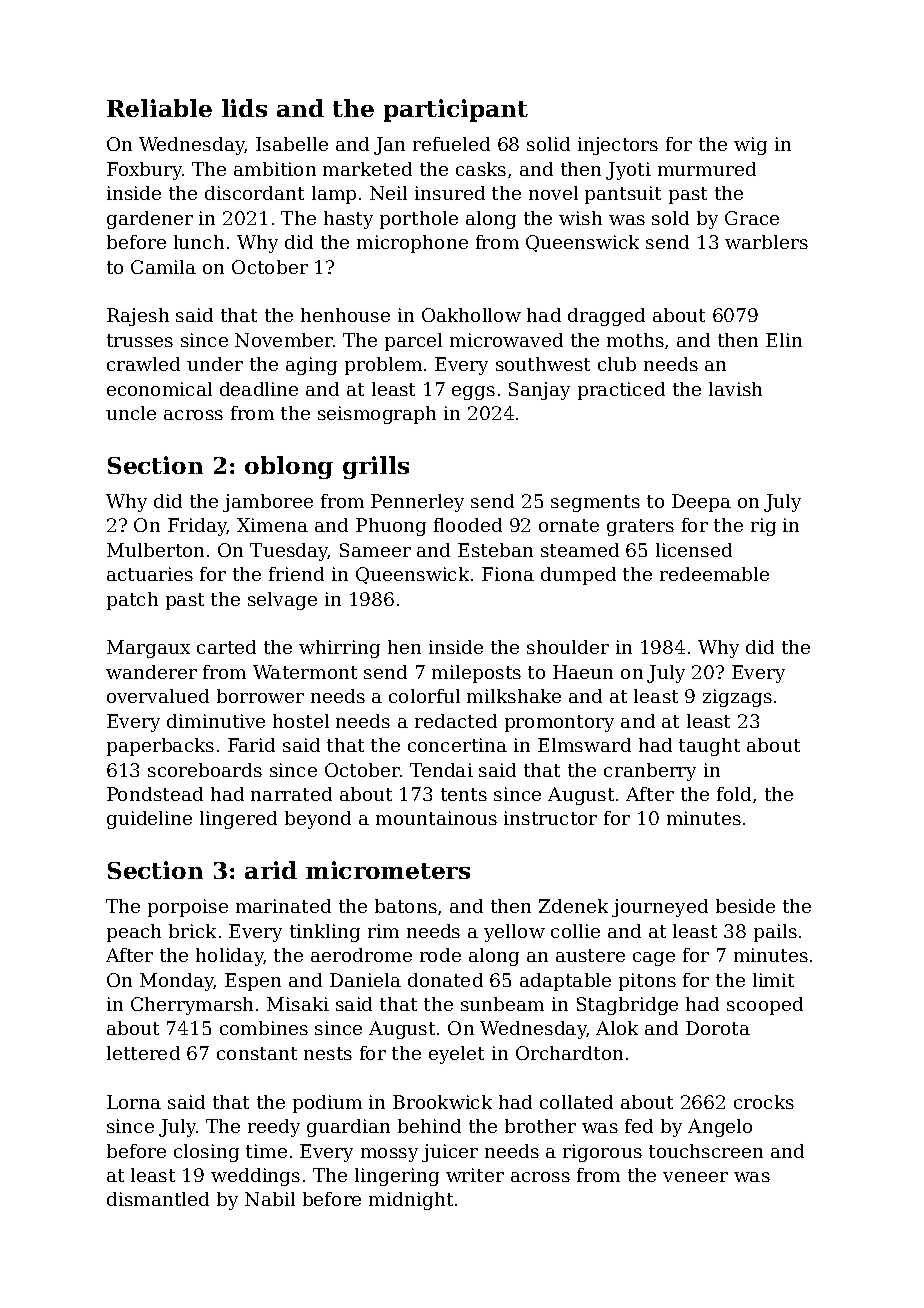 The height and width of the screenshot is (1308, 924). What do you see at coordinates (701, 503) in the screenshot?
I see `Deepa` at bounding box center [701, 503].
